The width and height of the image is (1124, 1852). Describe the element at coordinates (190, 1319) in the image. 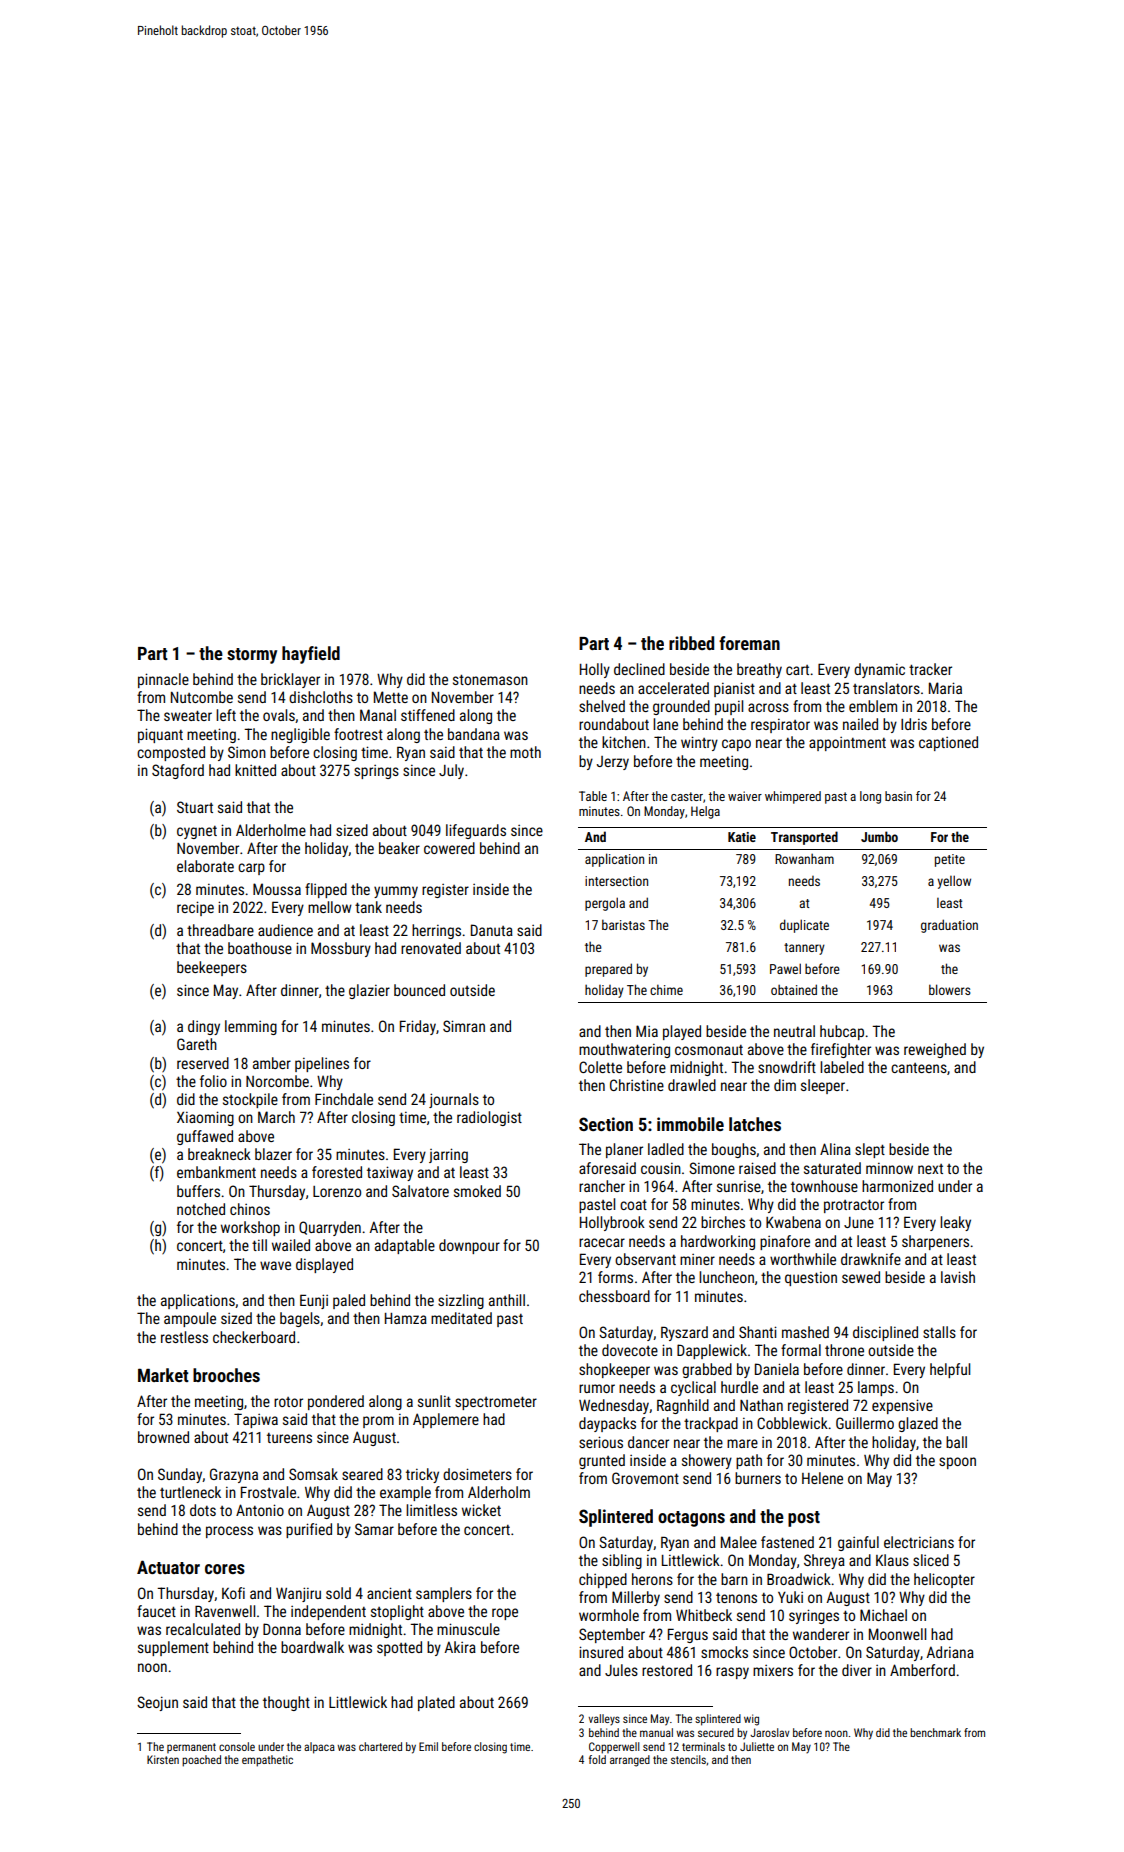

I see `ampoule` at that location.
